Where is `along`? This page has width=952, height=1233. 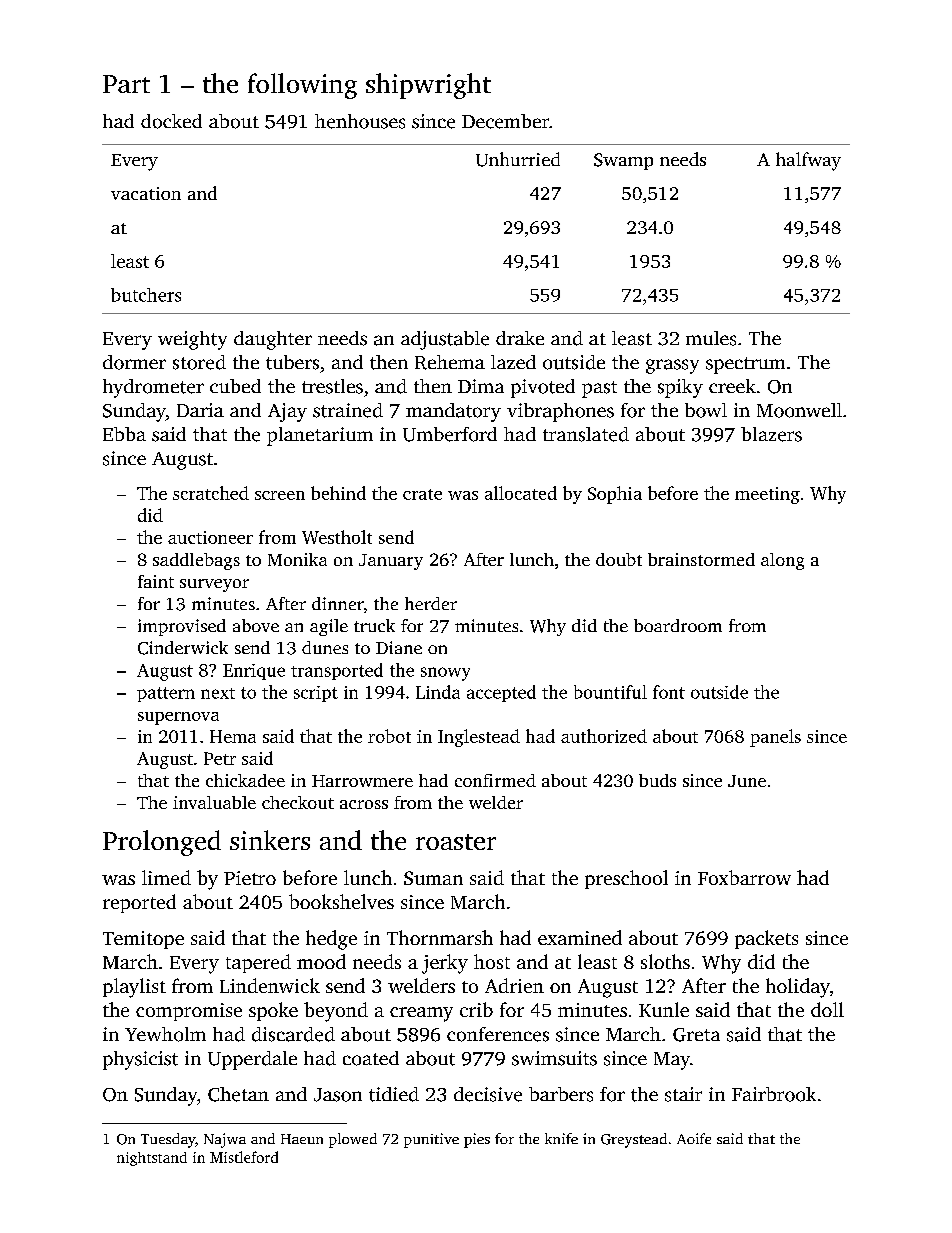
along is located at coordinates (782, 561).
